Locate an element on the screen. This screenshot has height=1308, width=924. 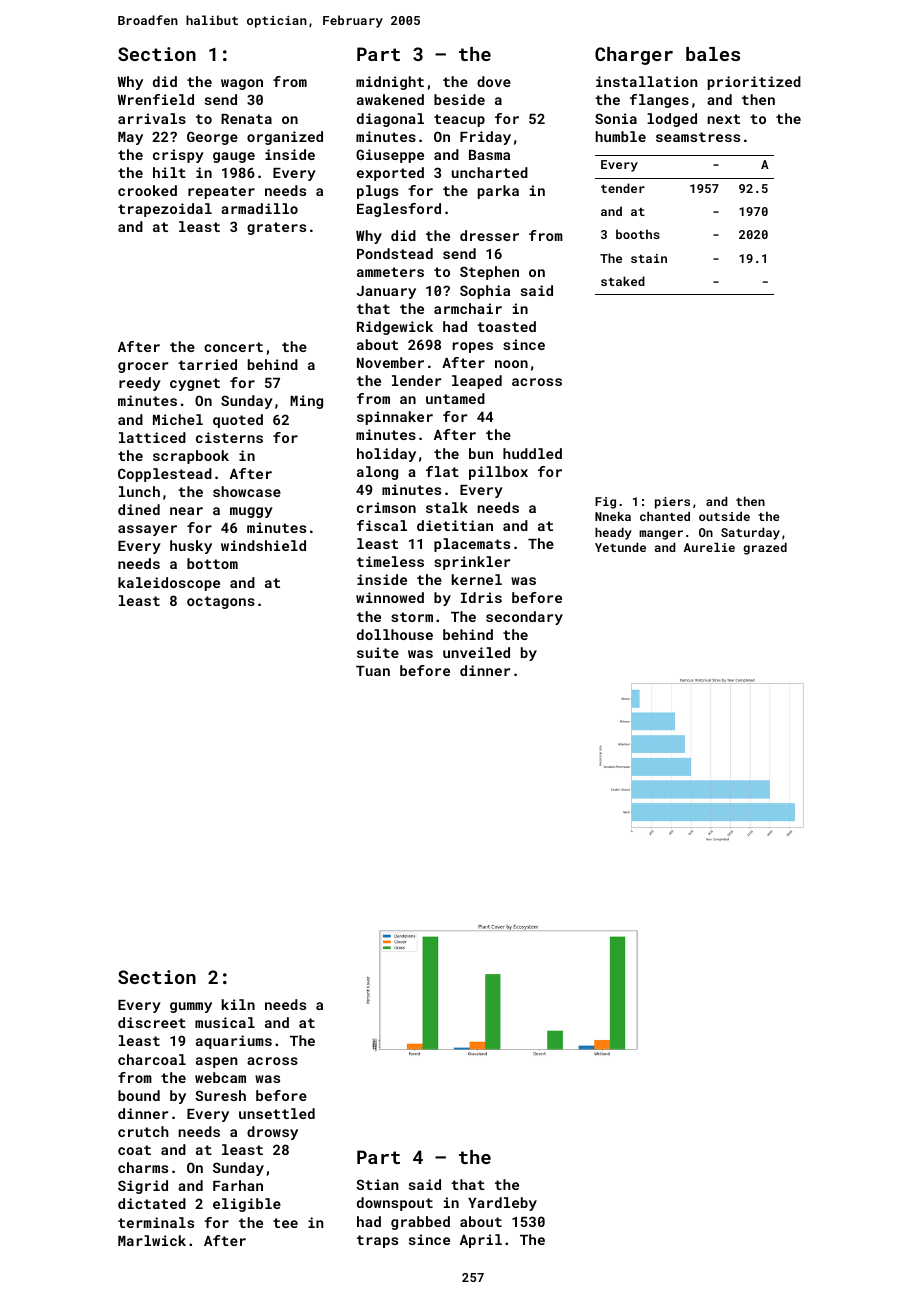
unveiled is located at coordinates (476, 652).
